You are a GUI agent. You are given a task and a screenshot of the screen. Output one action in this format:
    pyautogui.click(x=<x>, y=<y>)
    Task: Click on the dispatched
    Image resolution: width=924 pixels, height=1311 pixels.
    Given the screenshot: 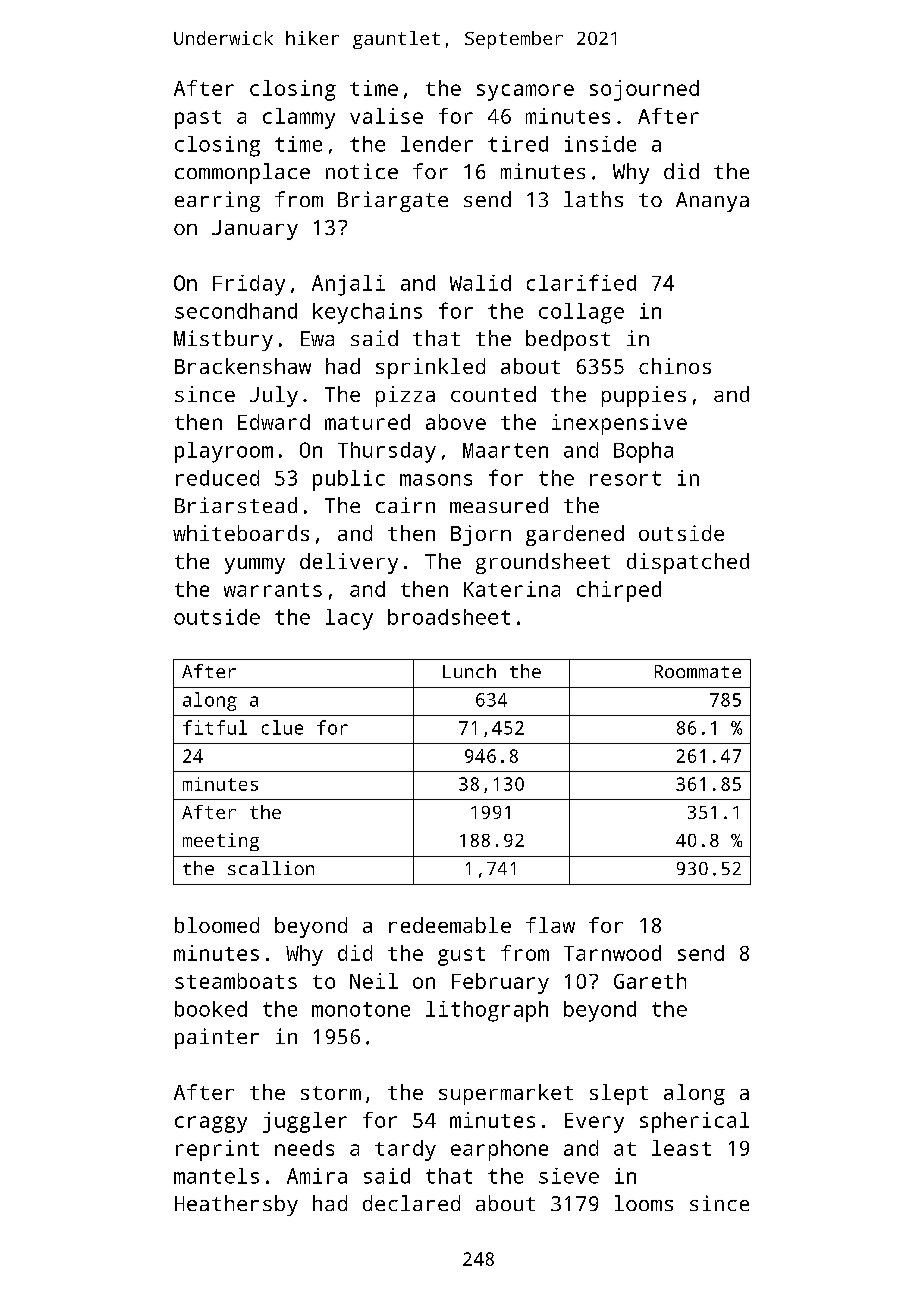 What is the action you would take?
    pyautogui.click(x=688, y=563)
